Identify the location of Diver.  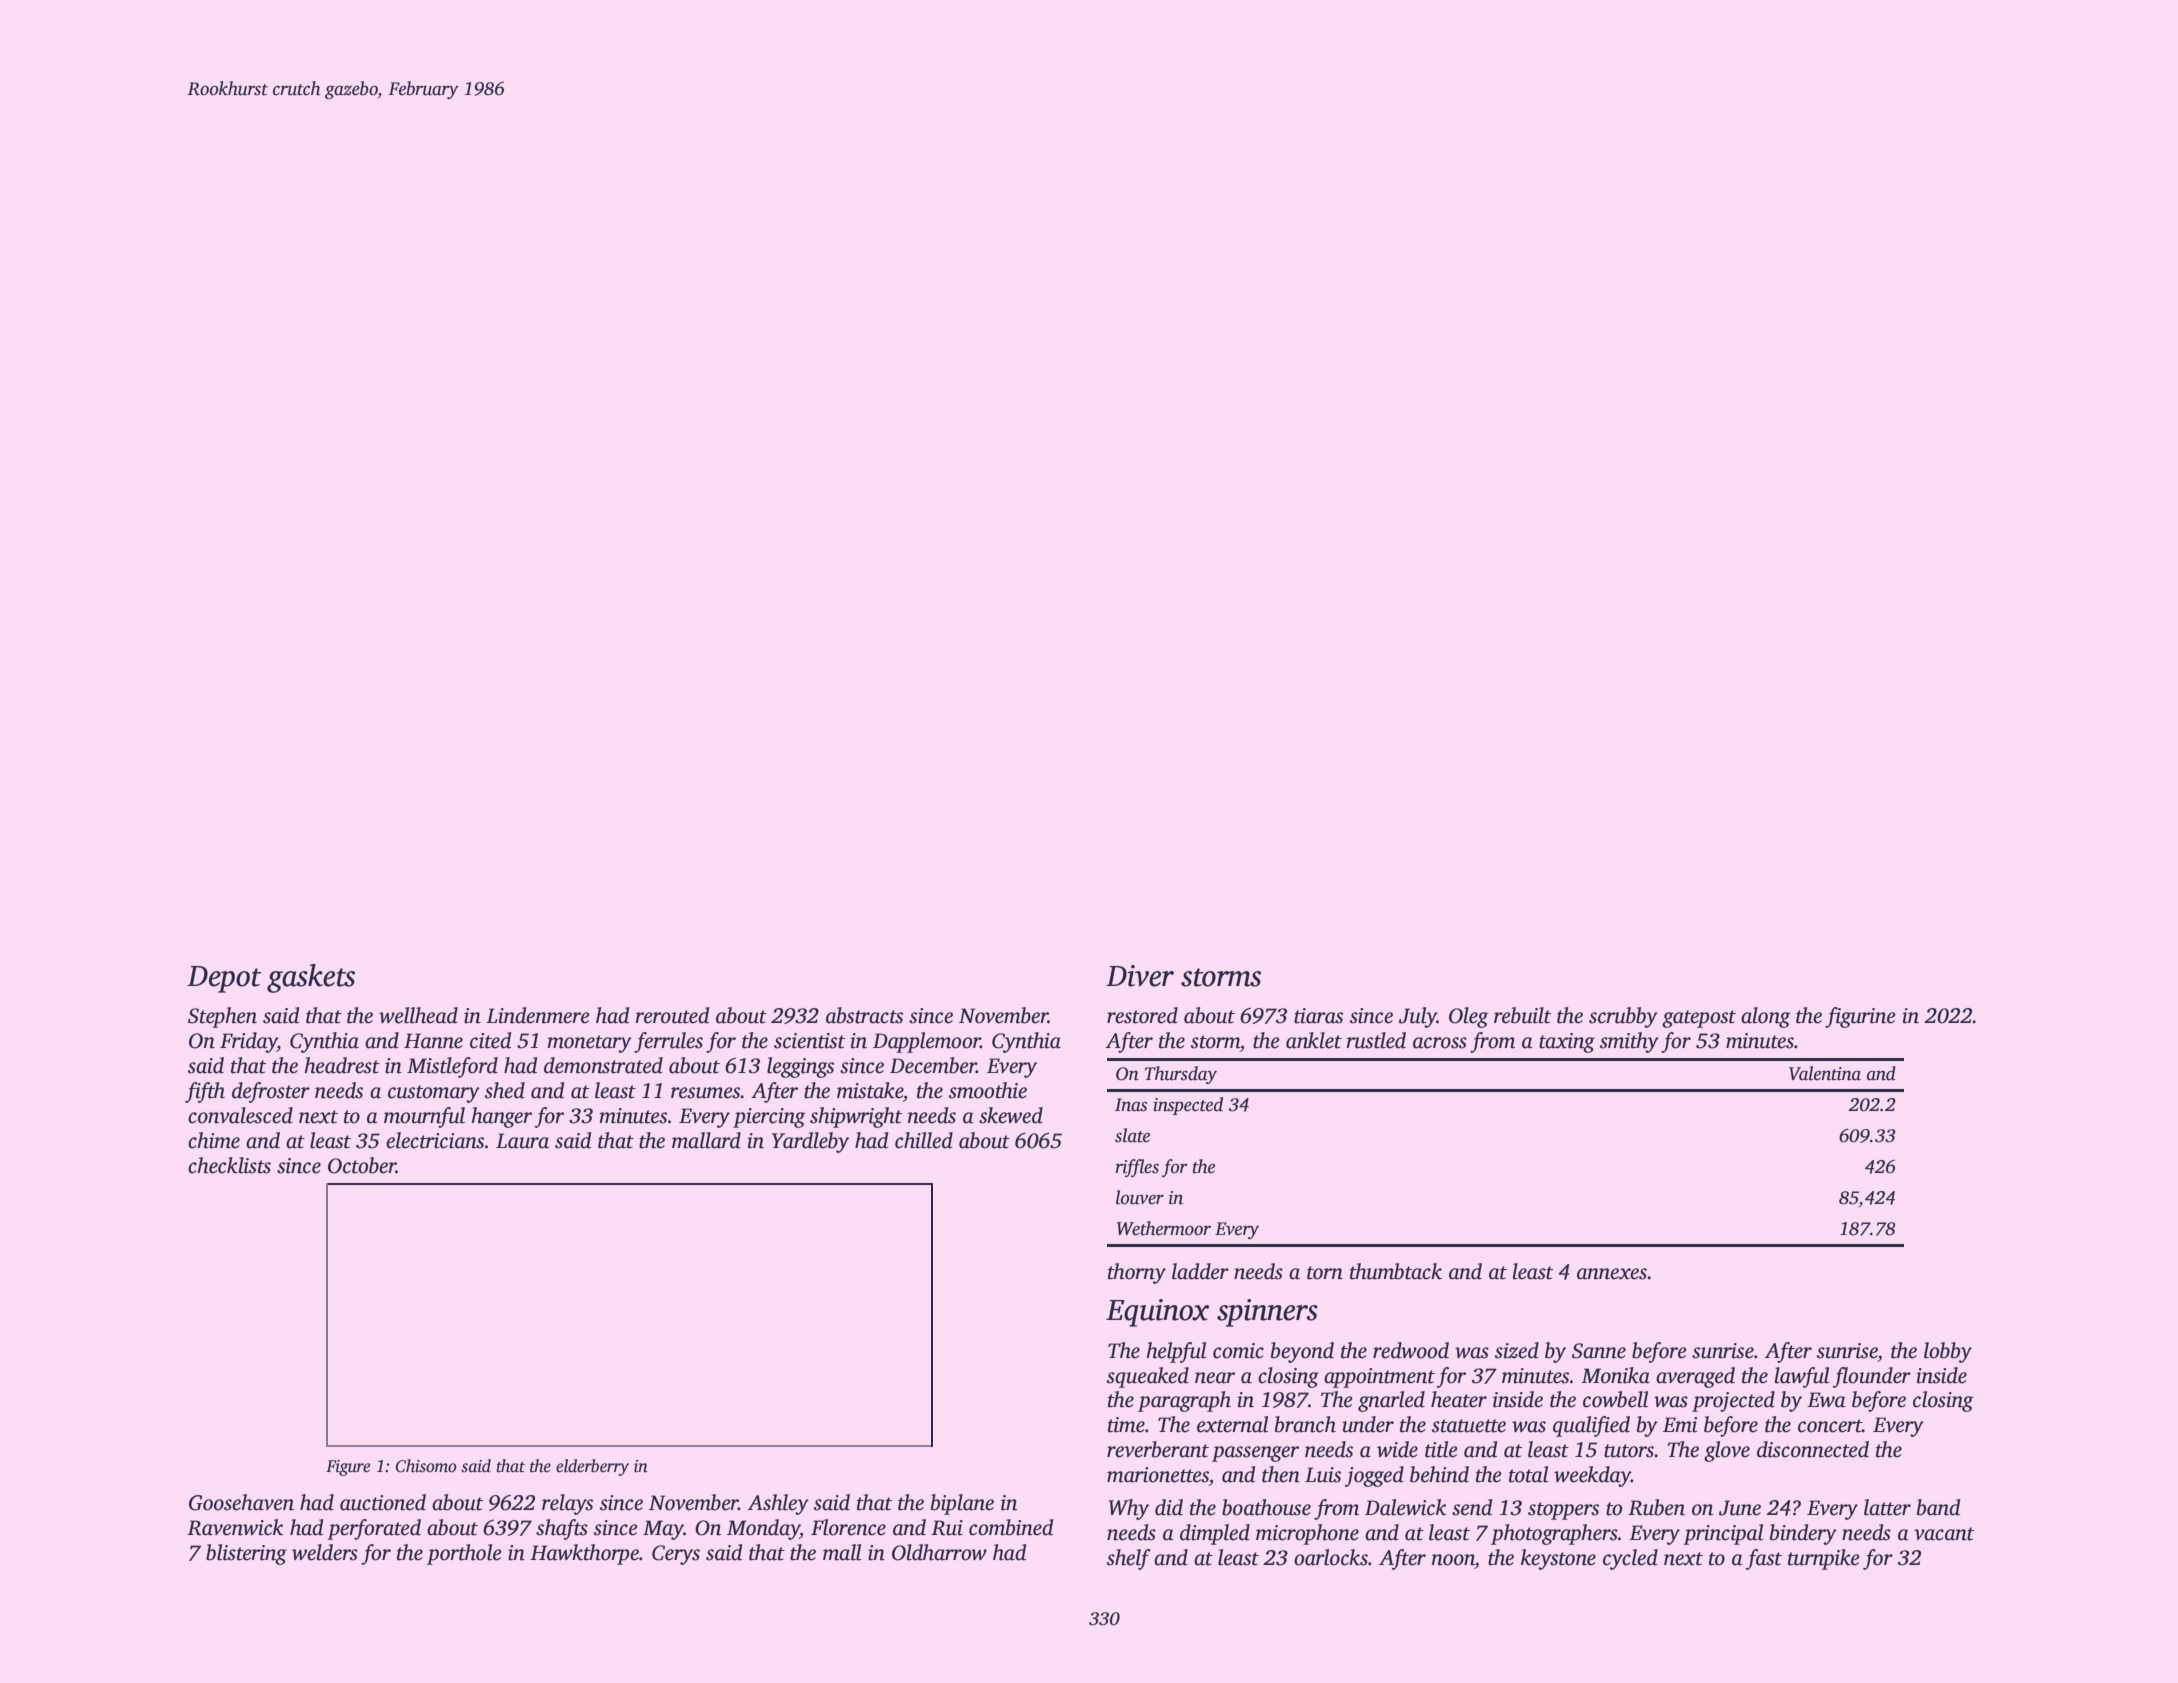
(1140, 976).
